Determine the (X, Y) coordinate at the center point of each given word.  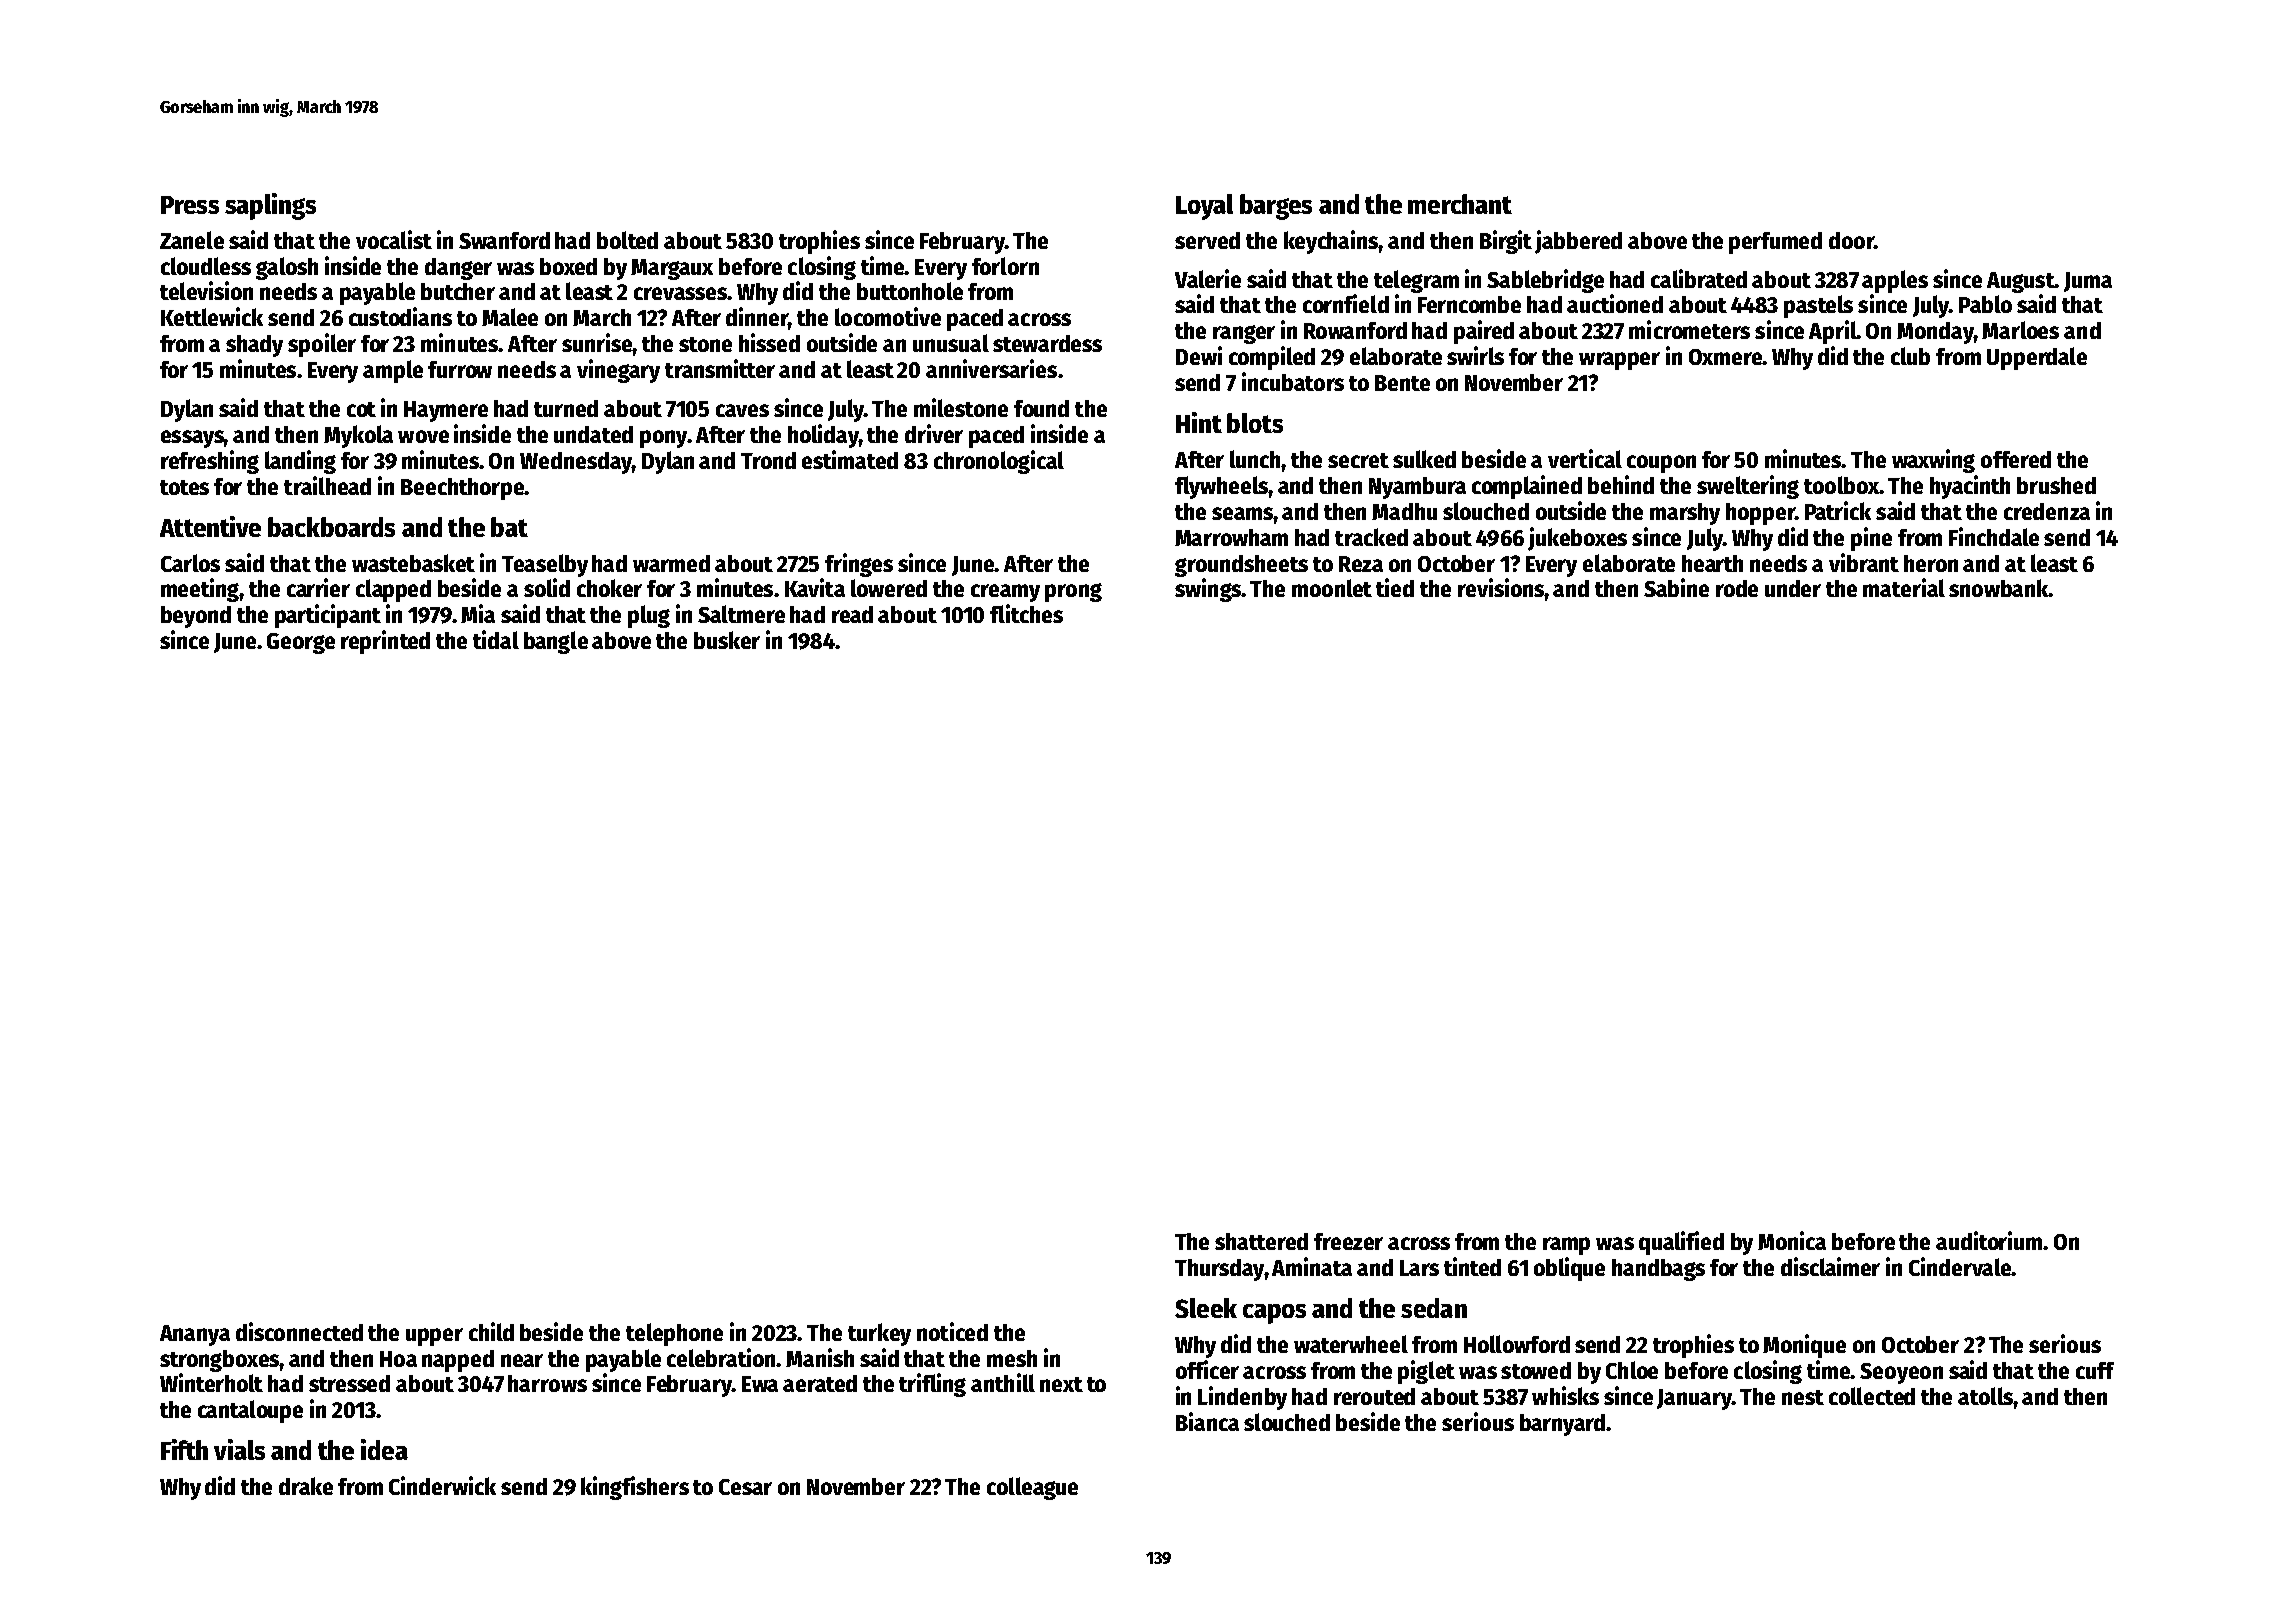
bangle (556, 642)
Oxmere (1725, 357)
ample (393, 371)
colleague (1032, 1488)
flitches (1026, 613)
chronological (999, 462)
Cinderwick (442, 1485)
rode (1737, 588)
